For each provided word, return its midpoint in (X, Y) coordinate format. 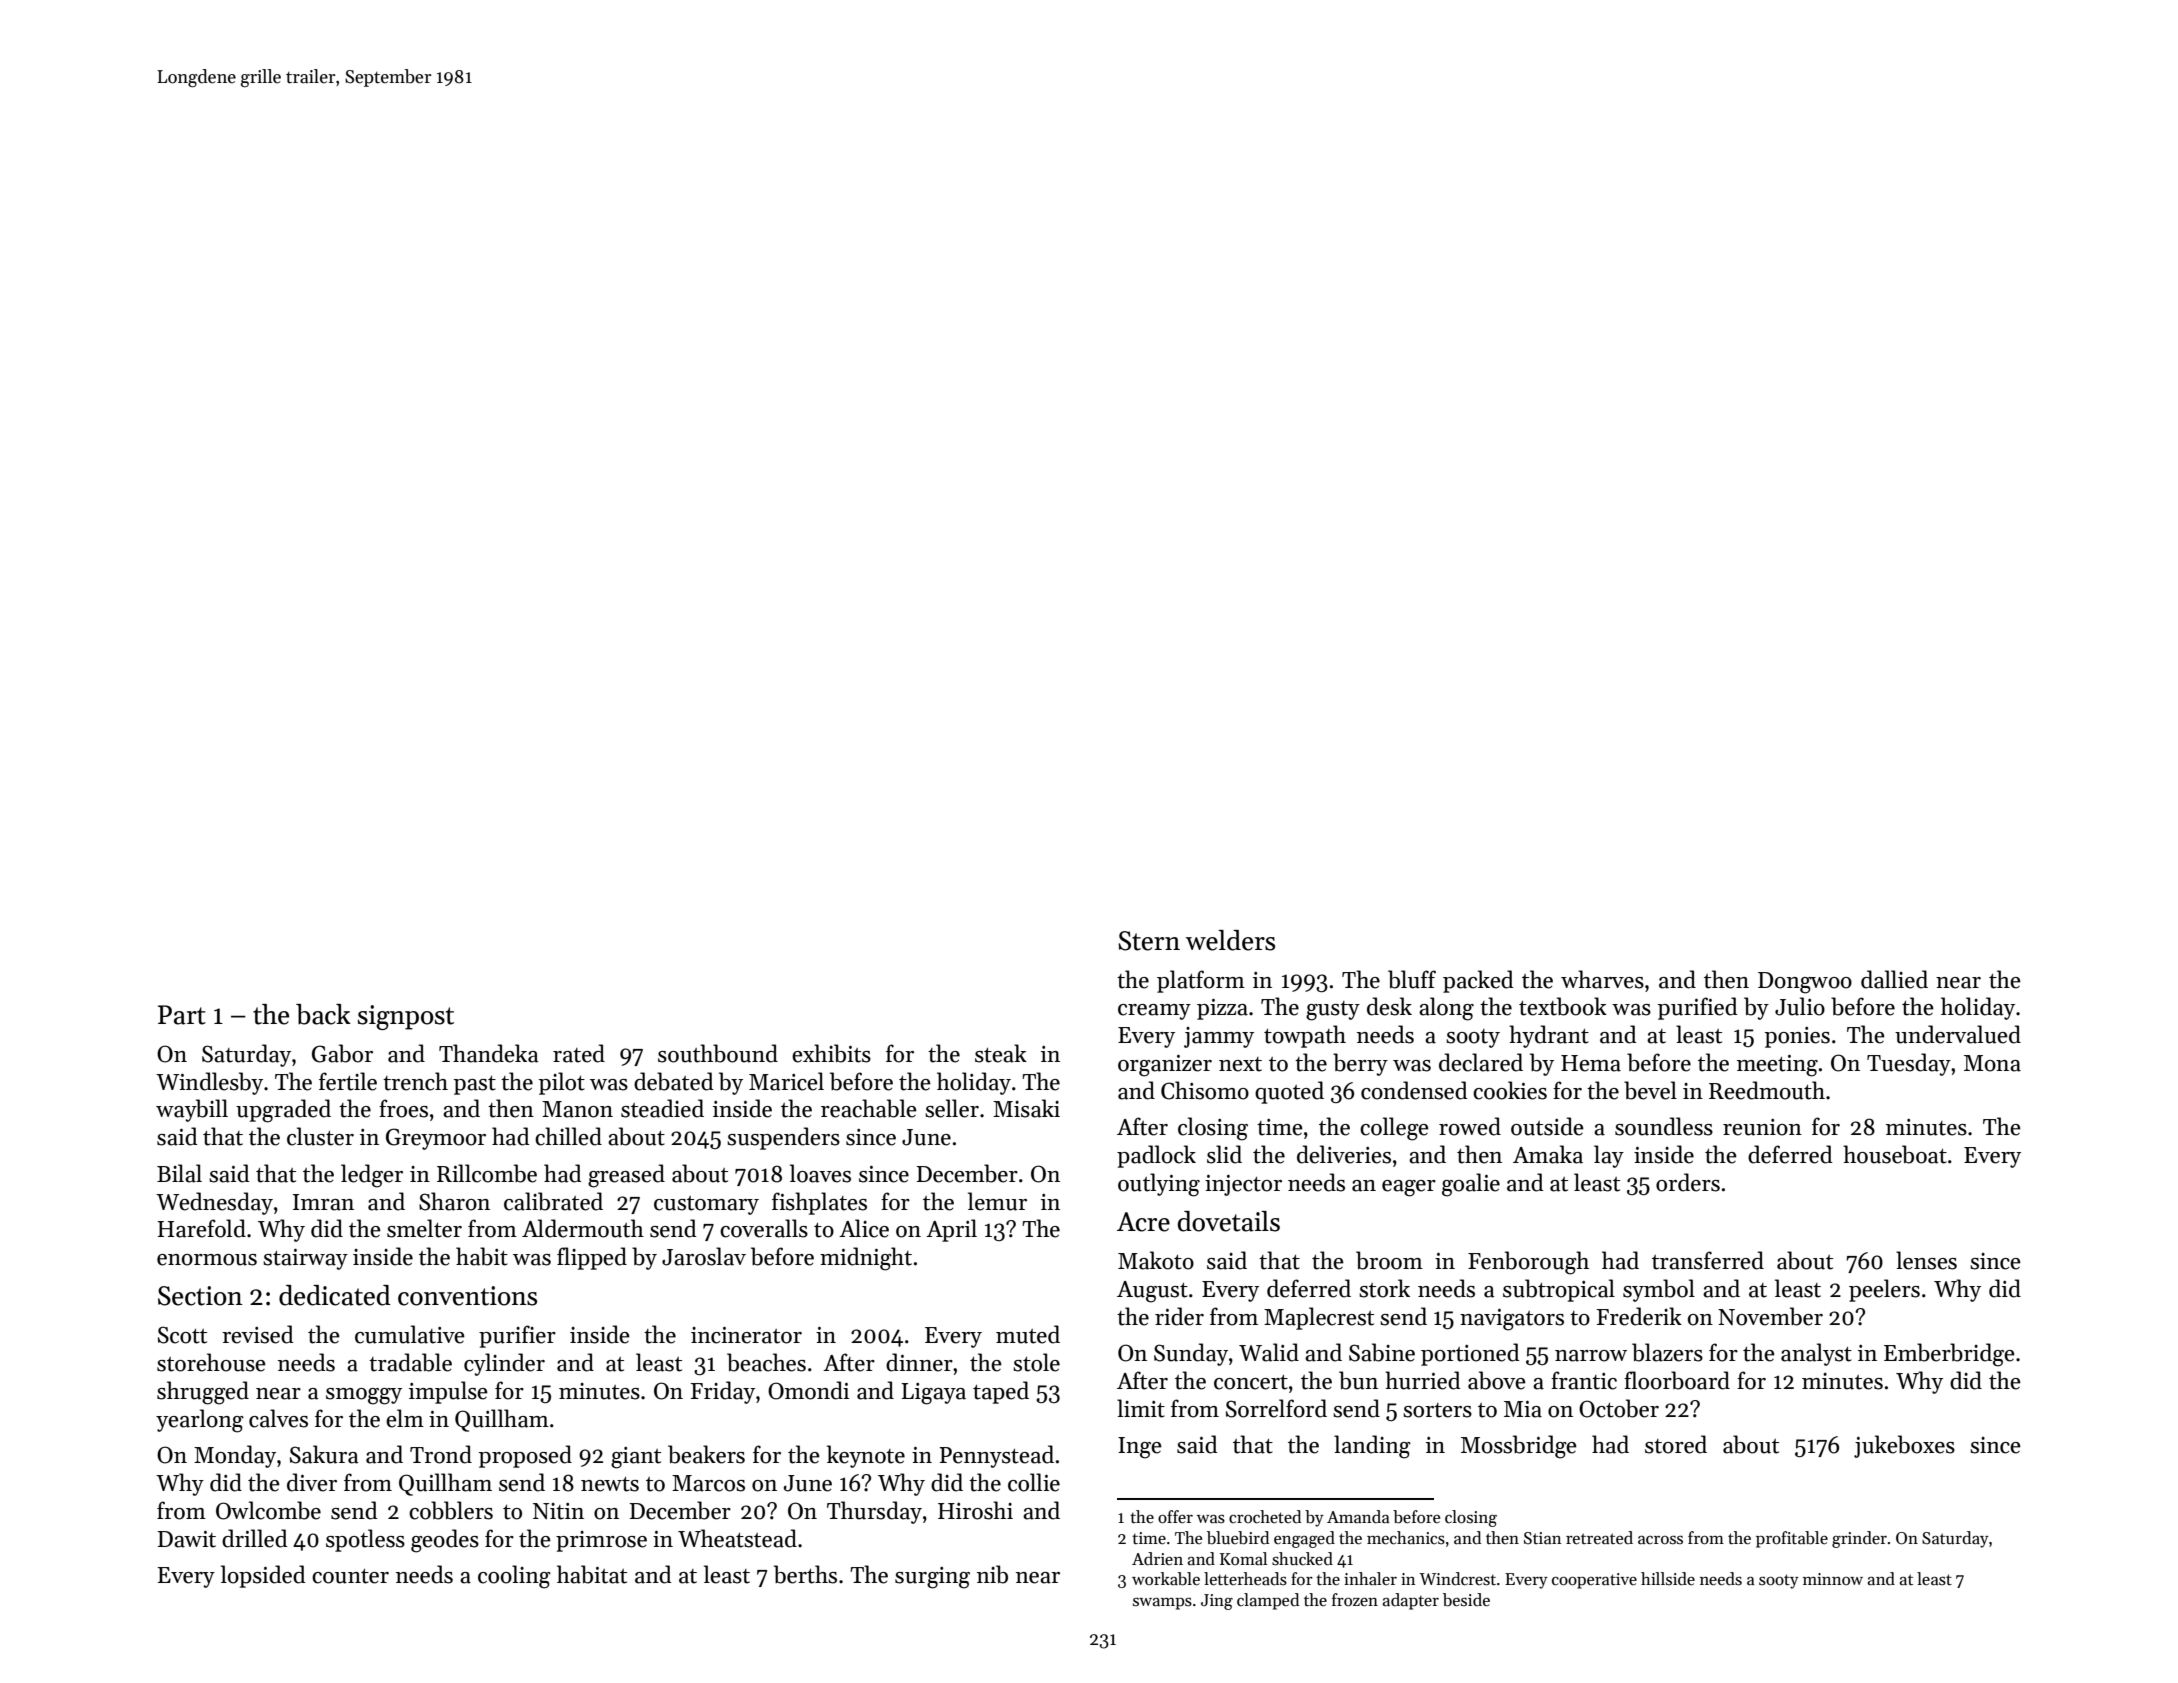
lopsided (263, 1576)
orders (1688, 1182)
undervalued (1958, 1034)
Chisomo (1205, 1090)
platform (1201, 981)
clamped (1268, 1601)
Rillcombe (487, 1173)
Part (182, 1015)
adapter (1410, 1601)
